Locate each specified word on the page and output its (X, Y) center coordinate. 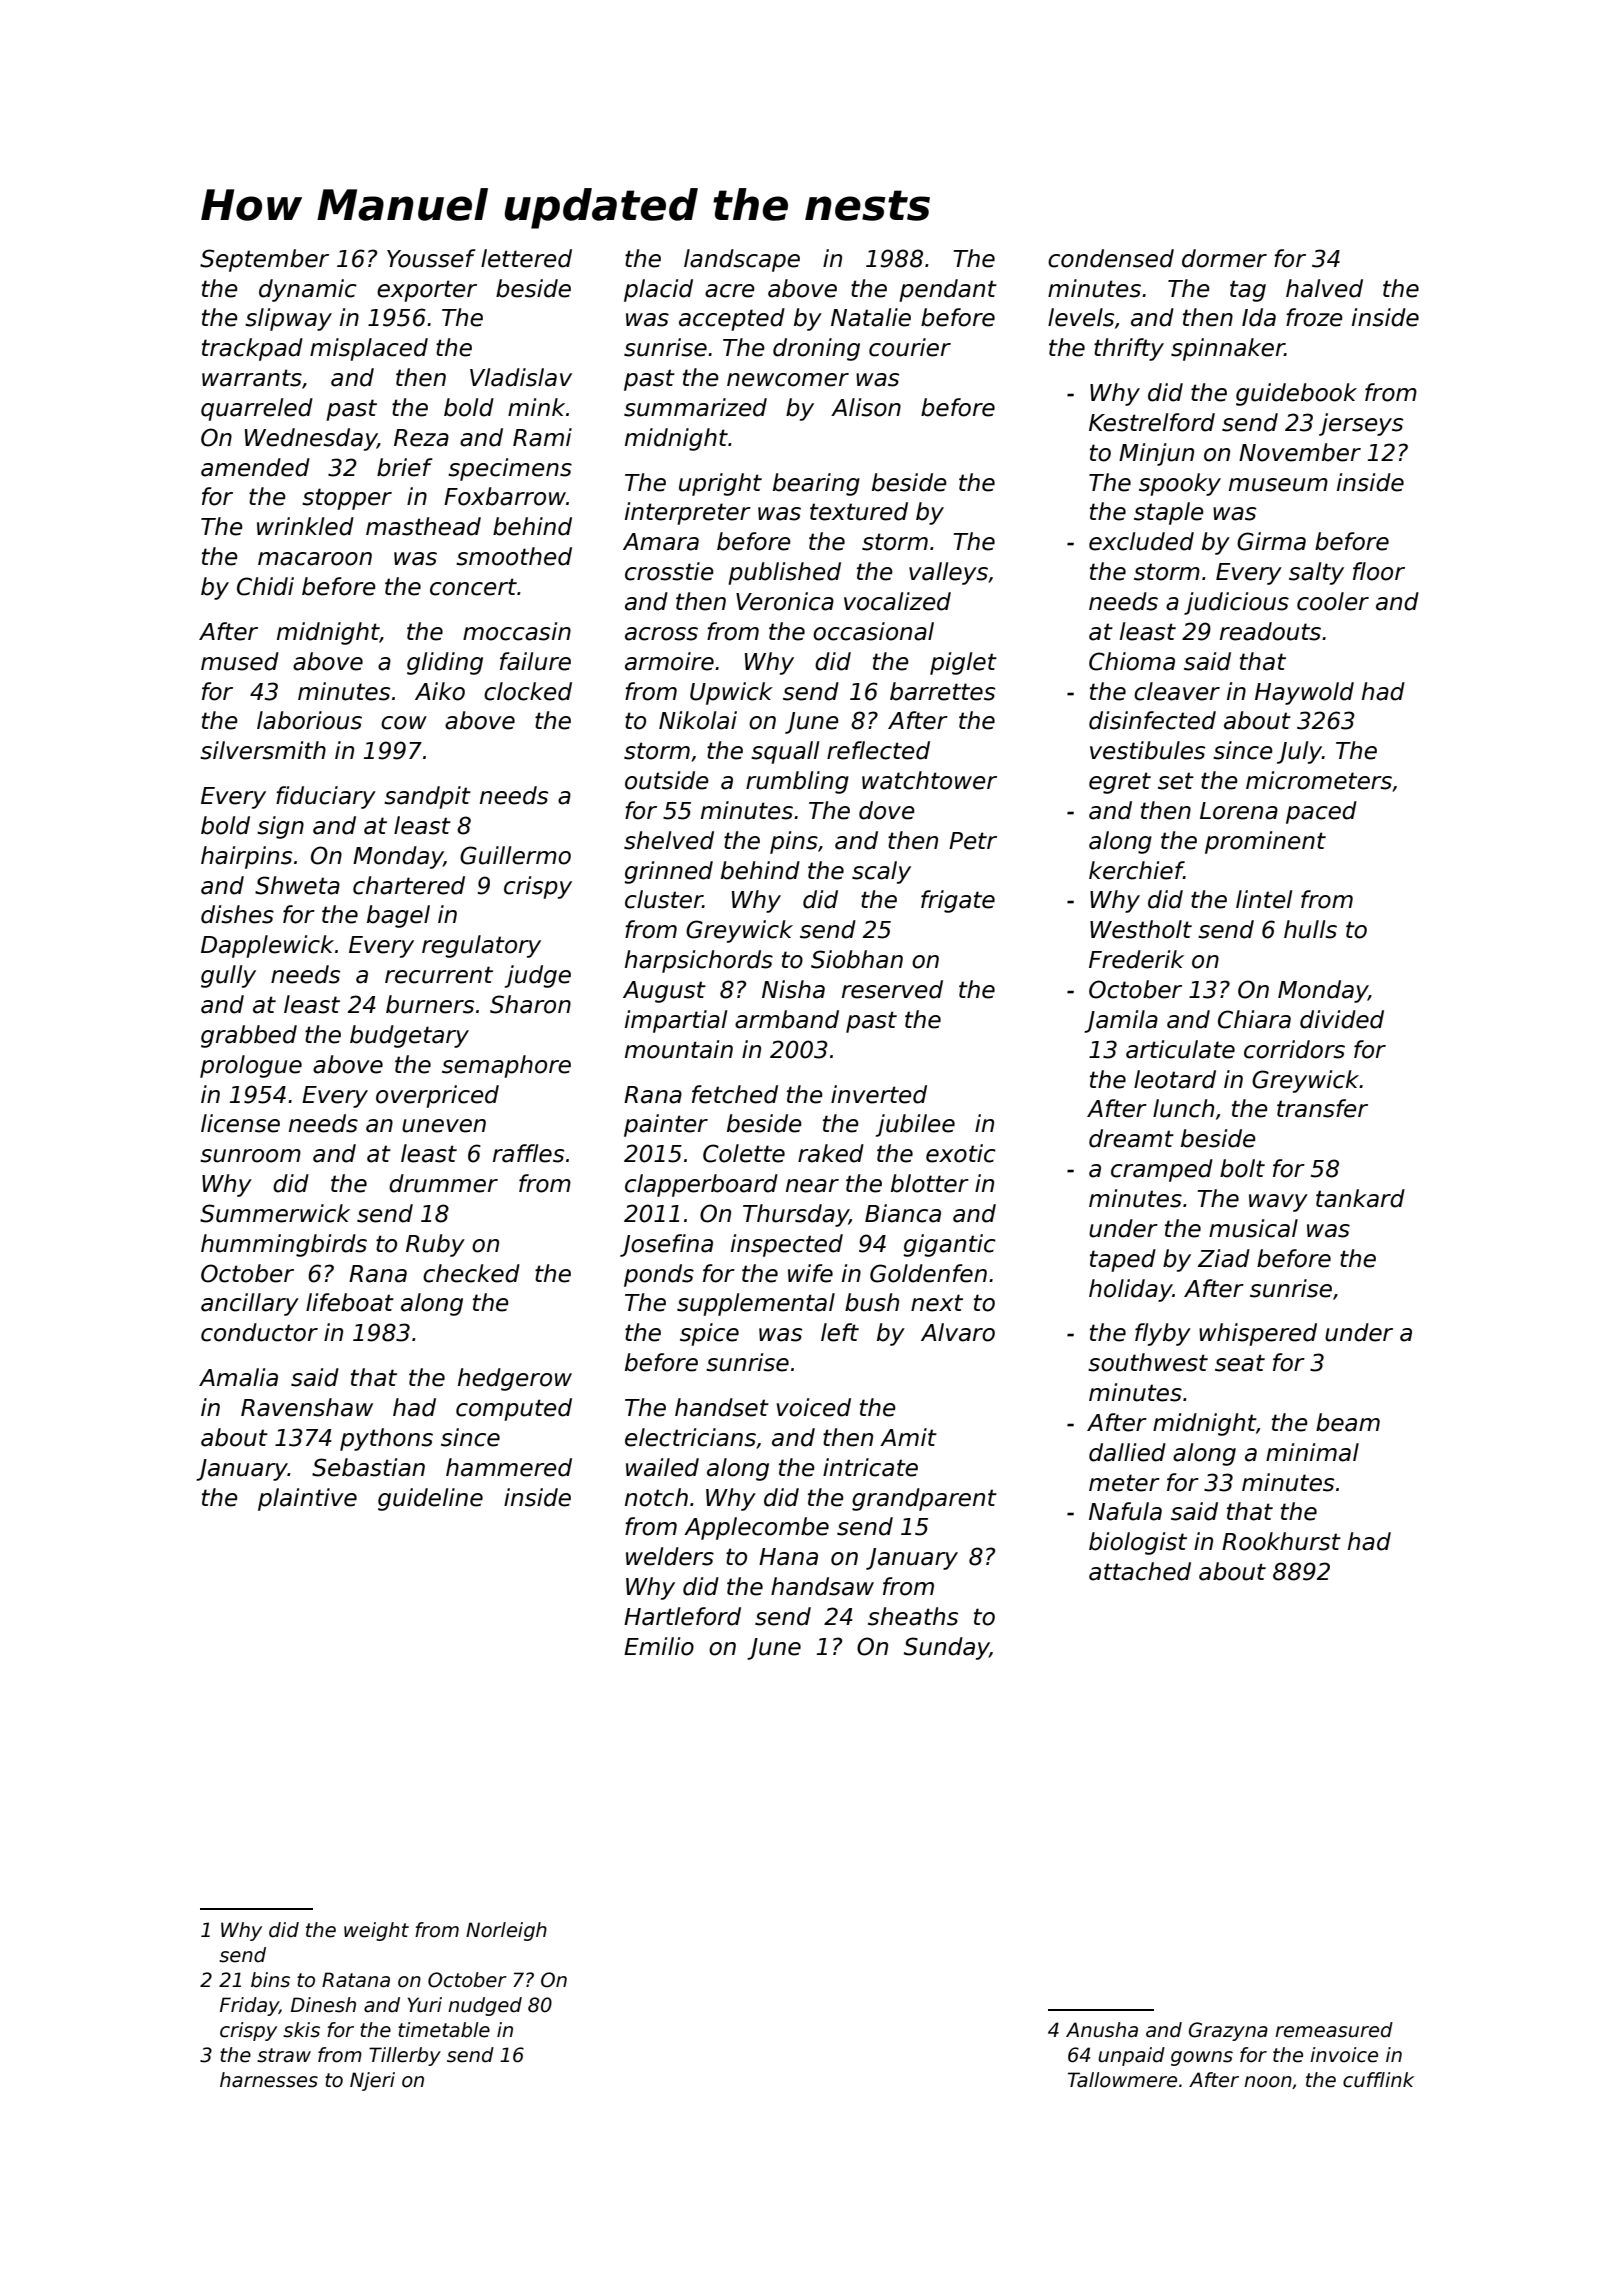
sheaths (913, 1616)
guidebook (1296, 394)
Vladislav (521, 377)
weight (376, 1931)
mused (240, 661)
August (664, 992)
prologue (251, 1066)
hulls (1310, 929)
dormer (1224, 258)
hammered (509, 1467)
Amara (661, 542)
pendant (948, 290)
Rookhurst (1281, 1541)
